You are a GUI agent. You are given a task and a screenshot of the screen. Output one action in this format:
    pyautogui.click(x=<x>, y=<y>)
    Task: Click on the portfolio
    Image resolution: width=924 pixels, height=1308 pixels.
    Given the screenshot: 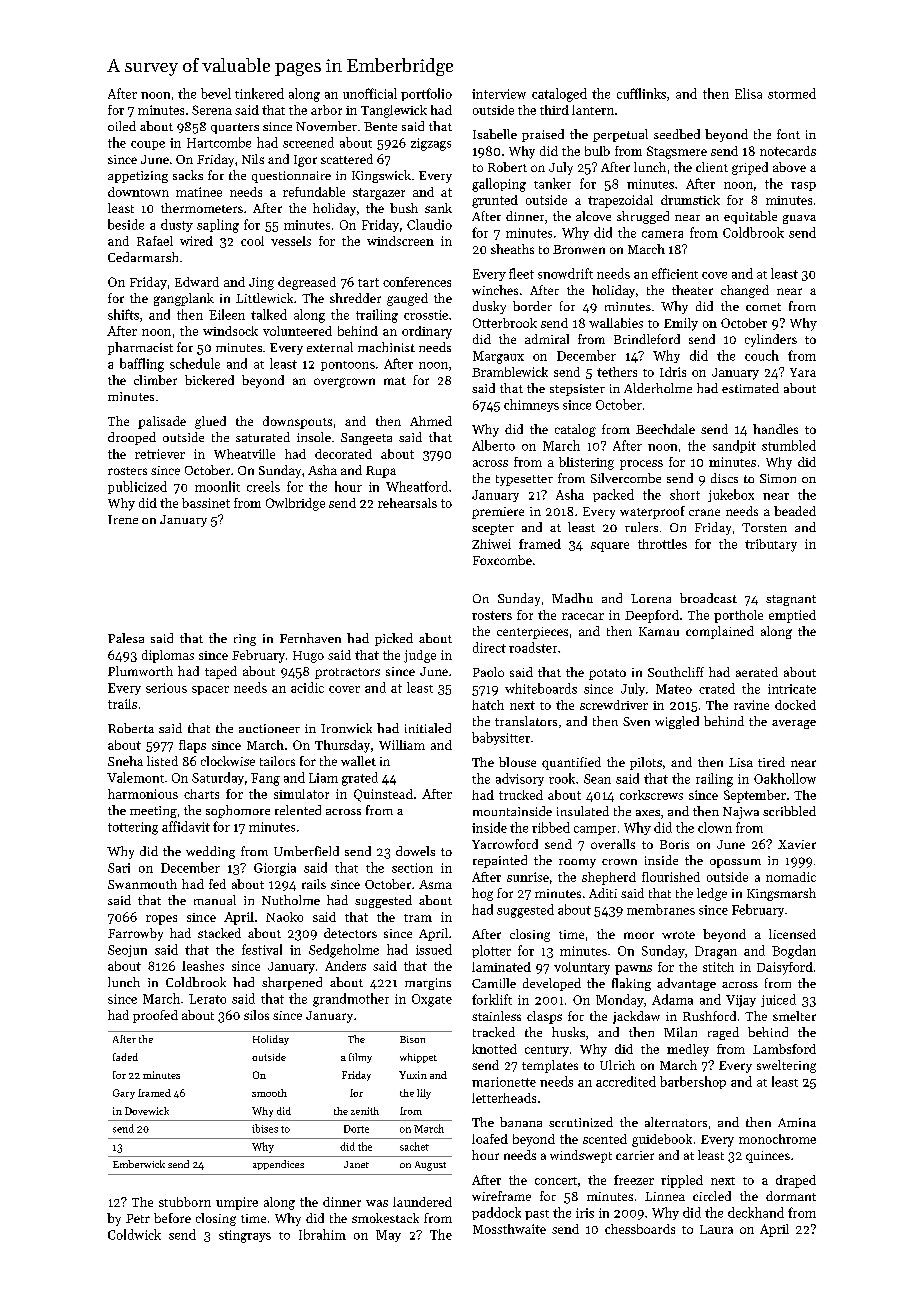 What is the action you would take?
    pyautogui.click(x=426, y=94)
